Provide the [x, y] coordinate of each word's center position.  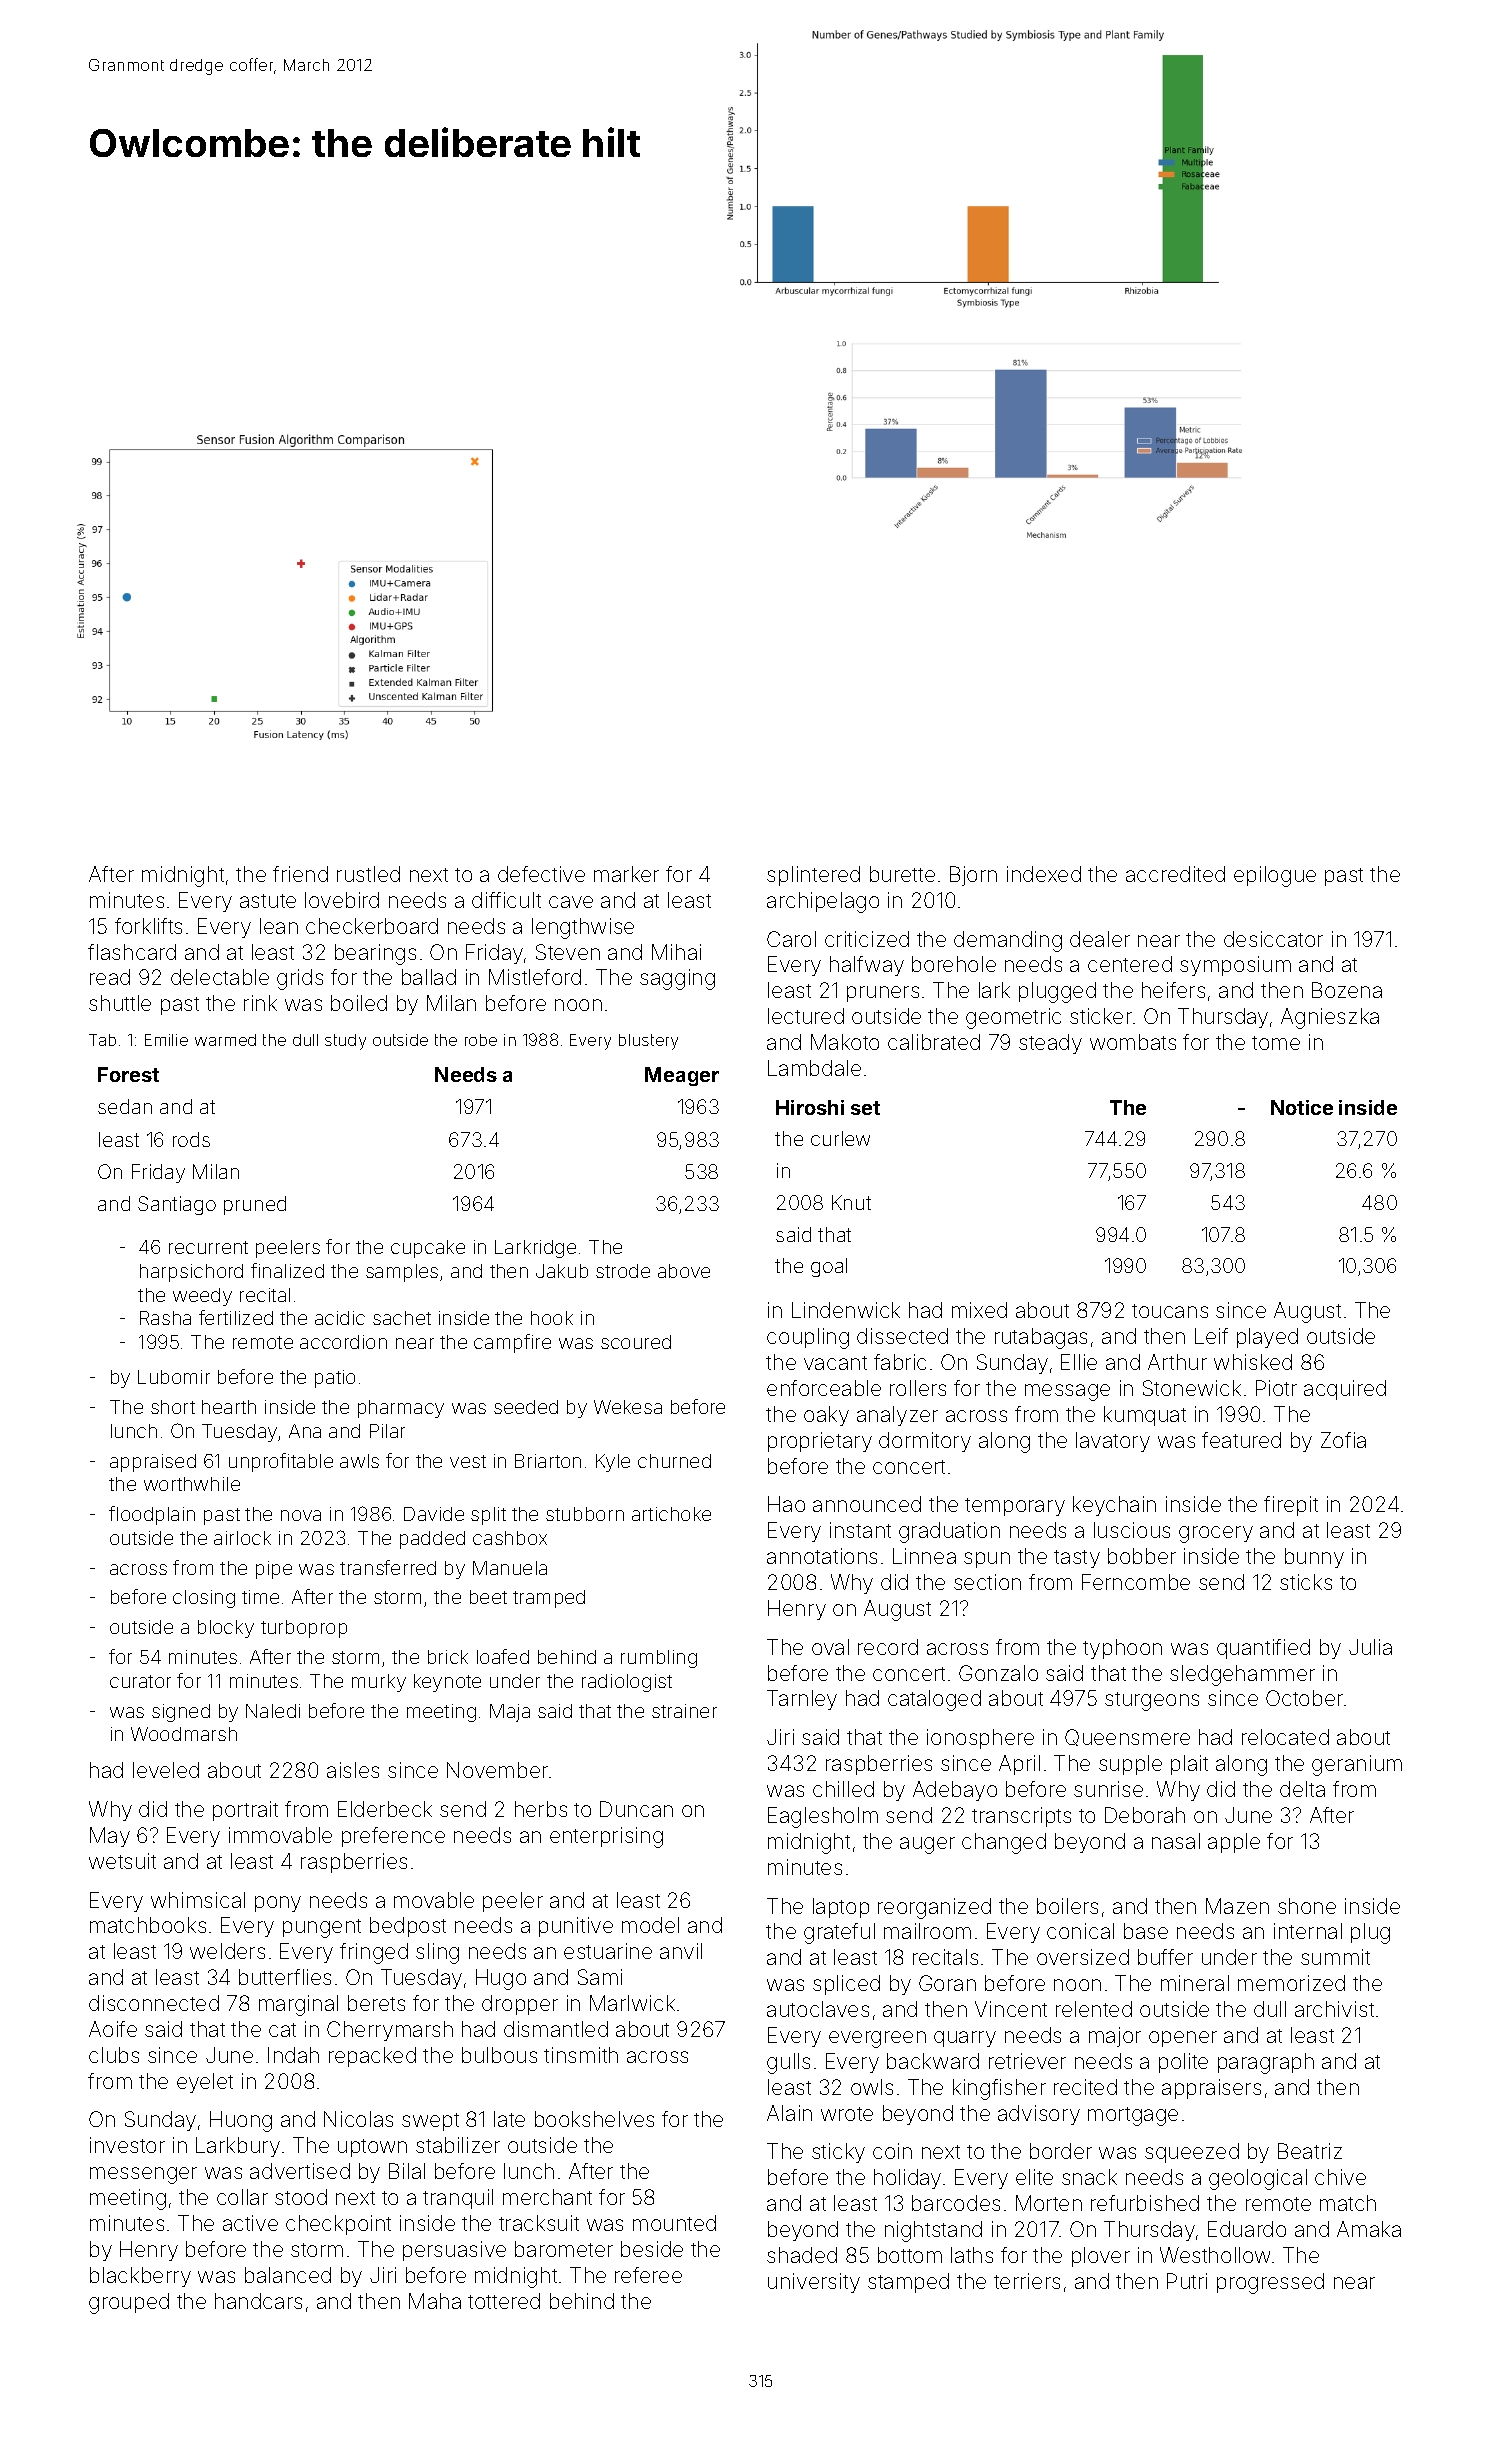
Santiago [177, 1205]
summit [1335, 1957]
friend [300, 874]
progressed [1270, 2283]
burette [902, 874]
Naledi [273, 1711]
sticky [838, 2153]
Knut [851, 1202]
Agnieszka [1330, 1018]
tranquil [458, 2199]
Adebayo [955, 1791]
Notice [1302, 1107]
